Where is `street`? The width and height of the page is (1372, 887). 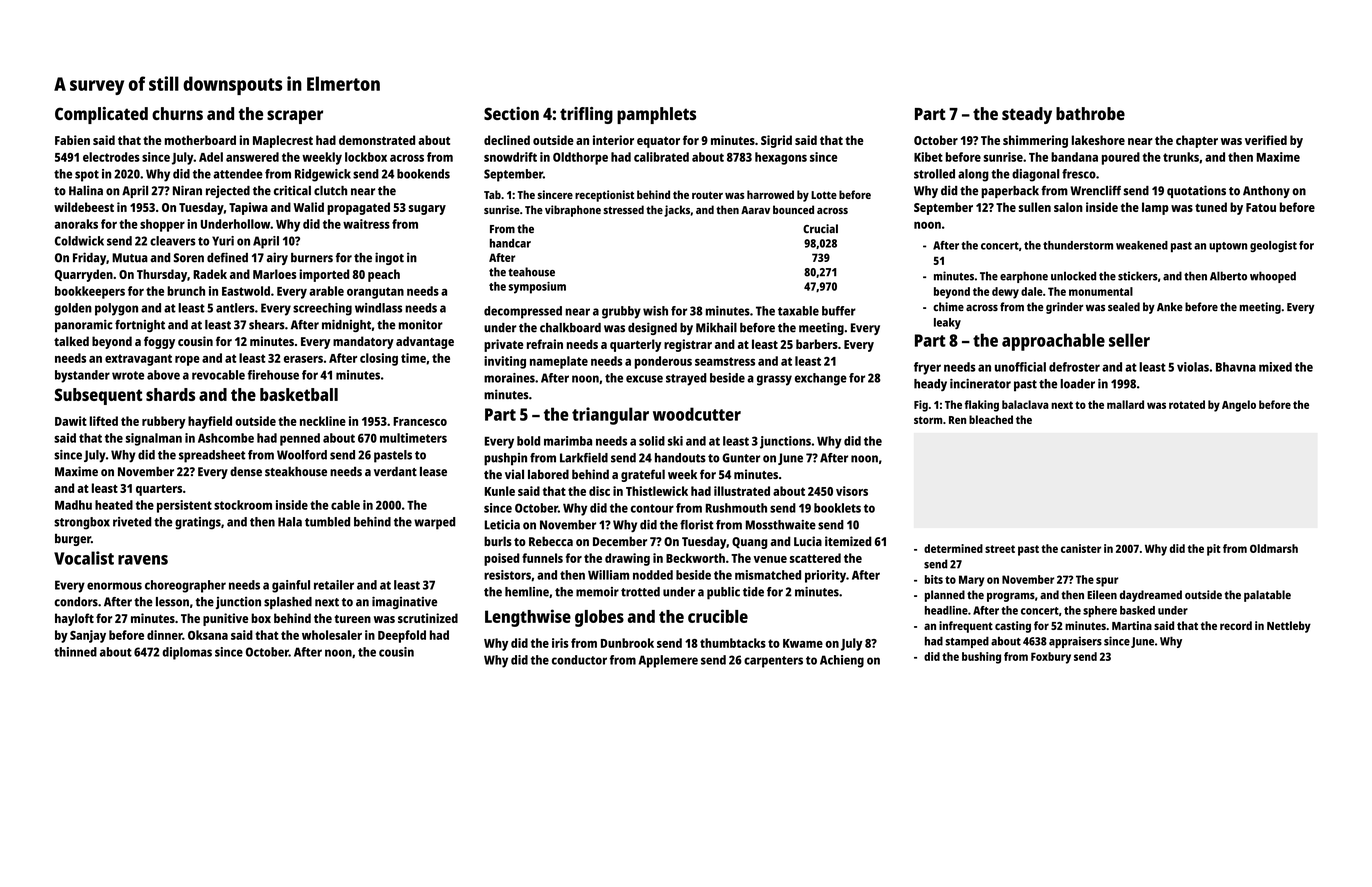 street is located at coordinates (1000, 549).
